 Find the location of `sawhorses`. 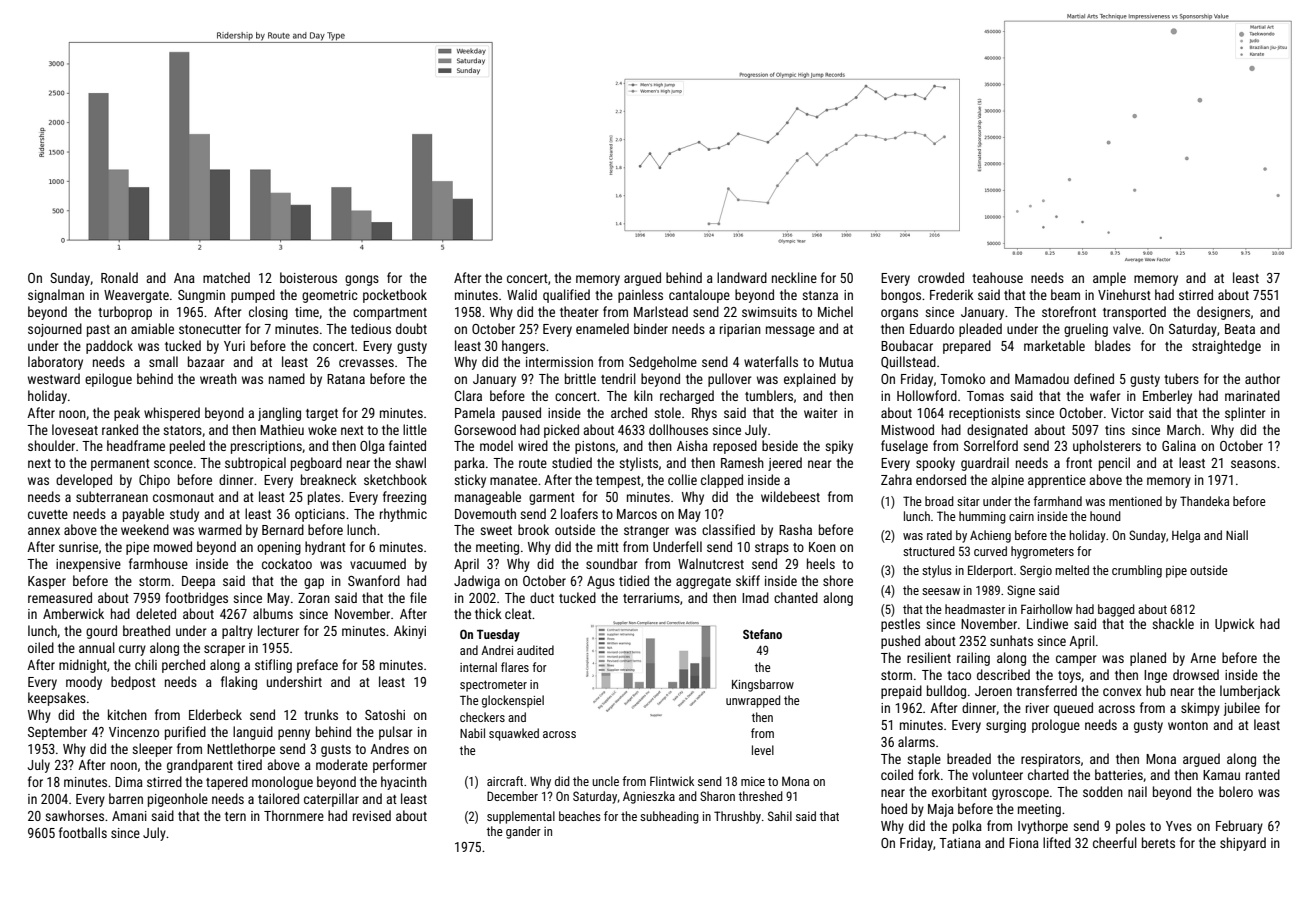

sawhorses is located at coordinates (74, 815).
